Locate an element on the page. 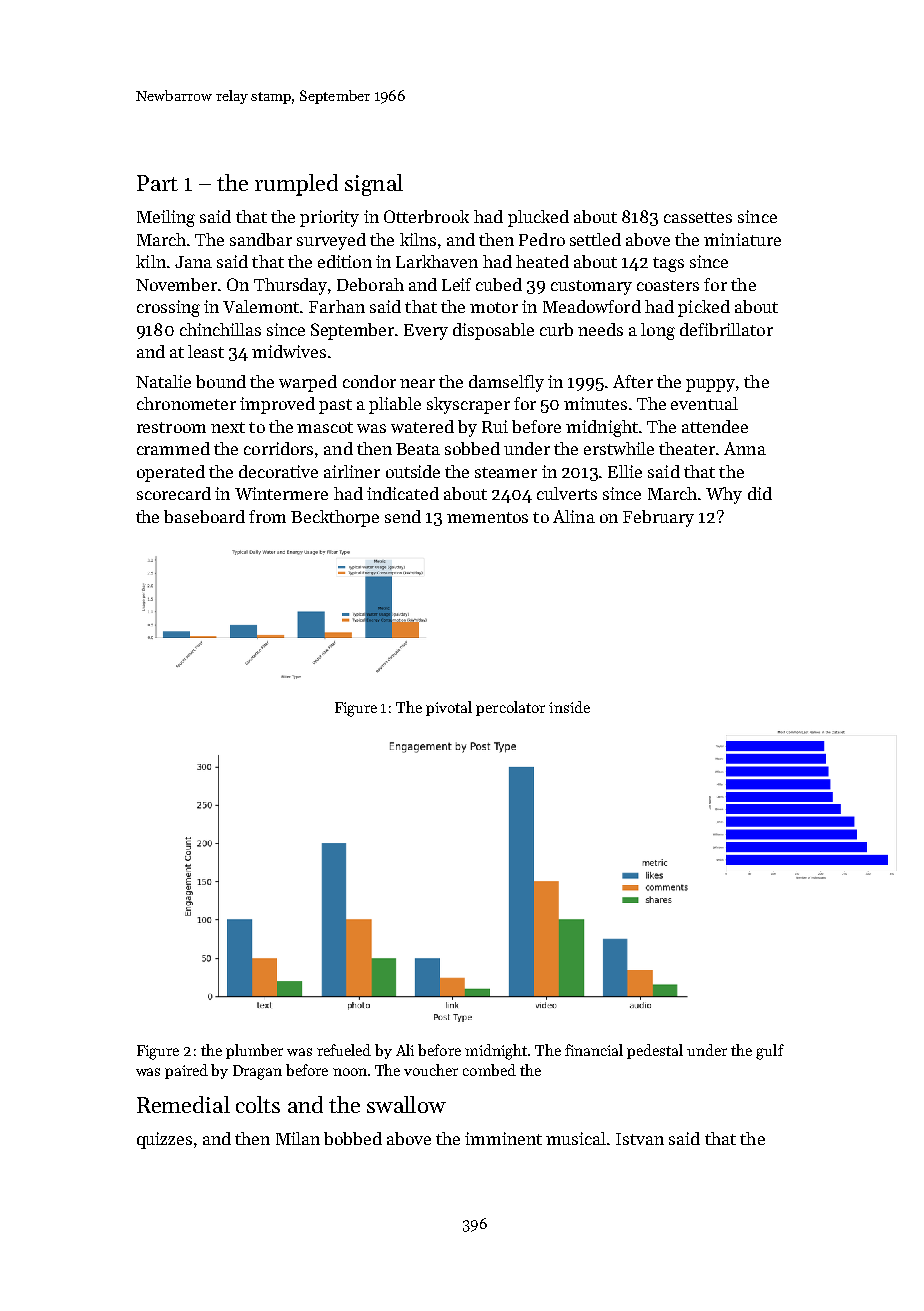 The image size is (924, 1311). cassettes is located at coordinates (698, 217).
